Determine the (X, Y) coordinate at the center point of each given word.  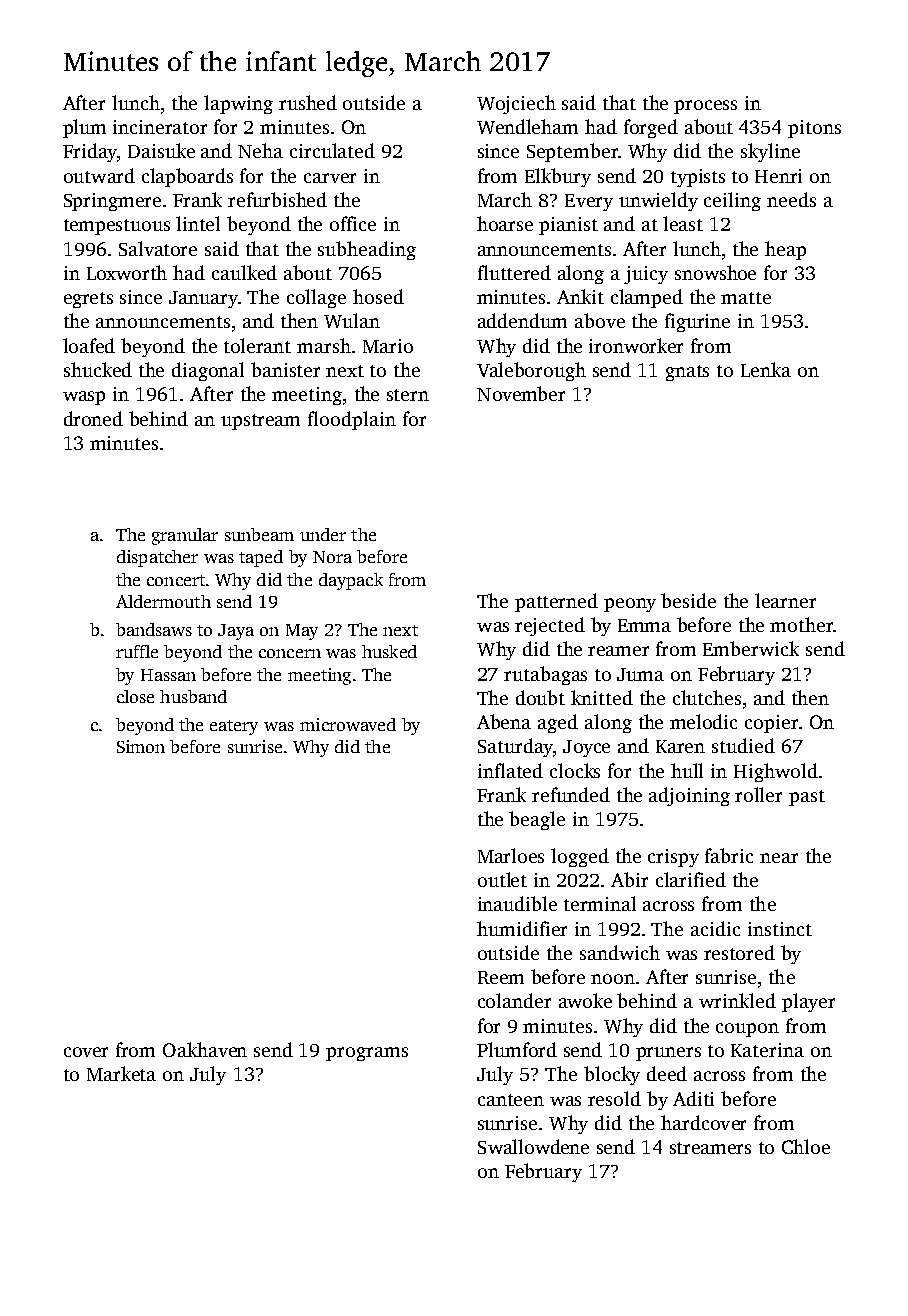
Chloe (806, 1146)
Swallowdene (533, 1146)
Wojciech (516, 104)
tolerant (257, 345)
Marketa (121, 1073)
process (705, 107)
